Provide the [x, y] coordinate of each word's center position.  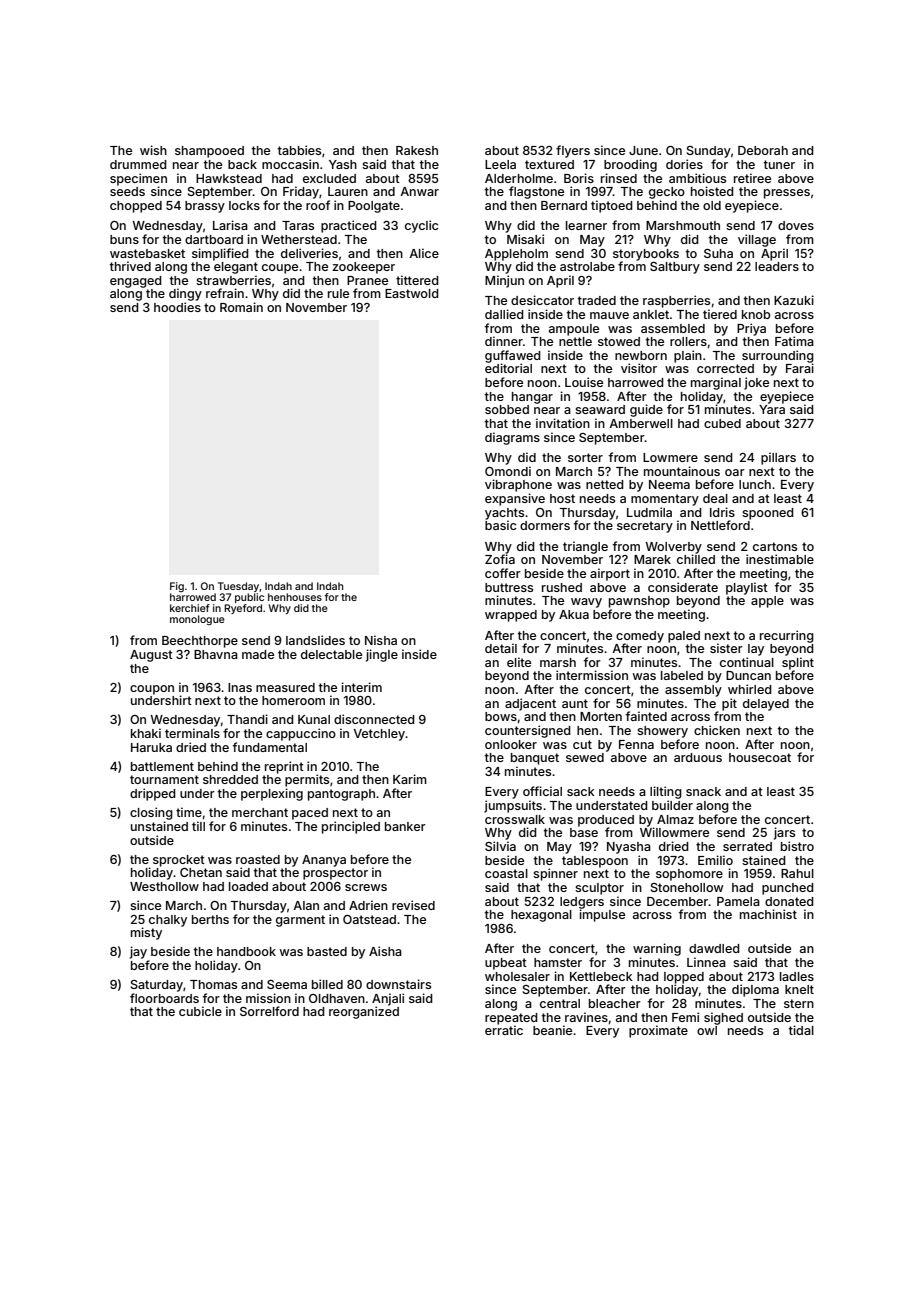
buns [124, 239]
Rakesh [417, 150]
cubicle [200, 1011]
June [643, 150]
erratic [504, 1030]
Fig [177, 587]
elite [519, 662]
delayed [766, 705]
